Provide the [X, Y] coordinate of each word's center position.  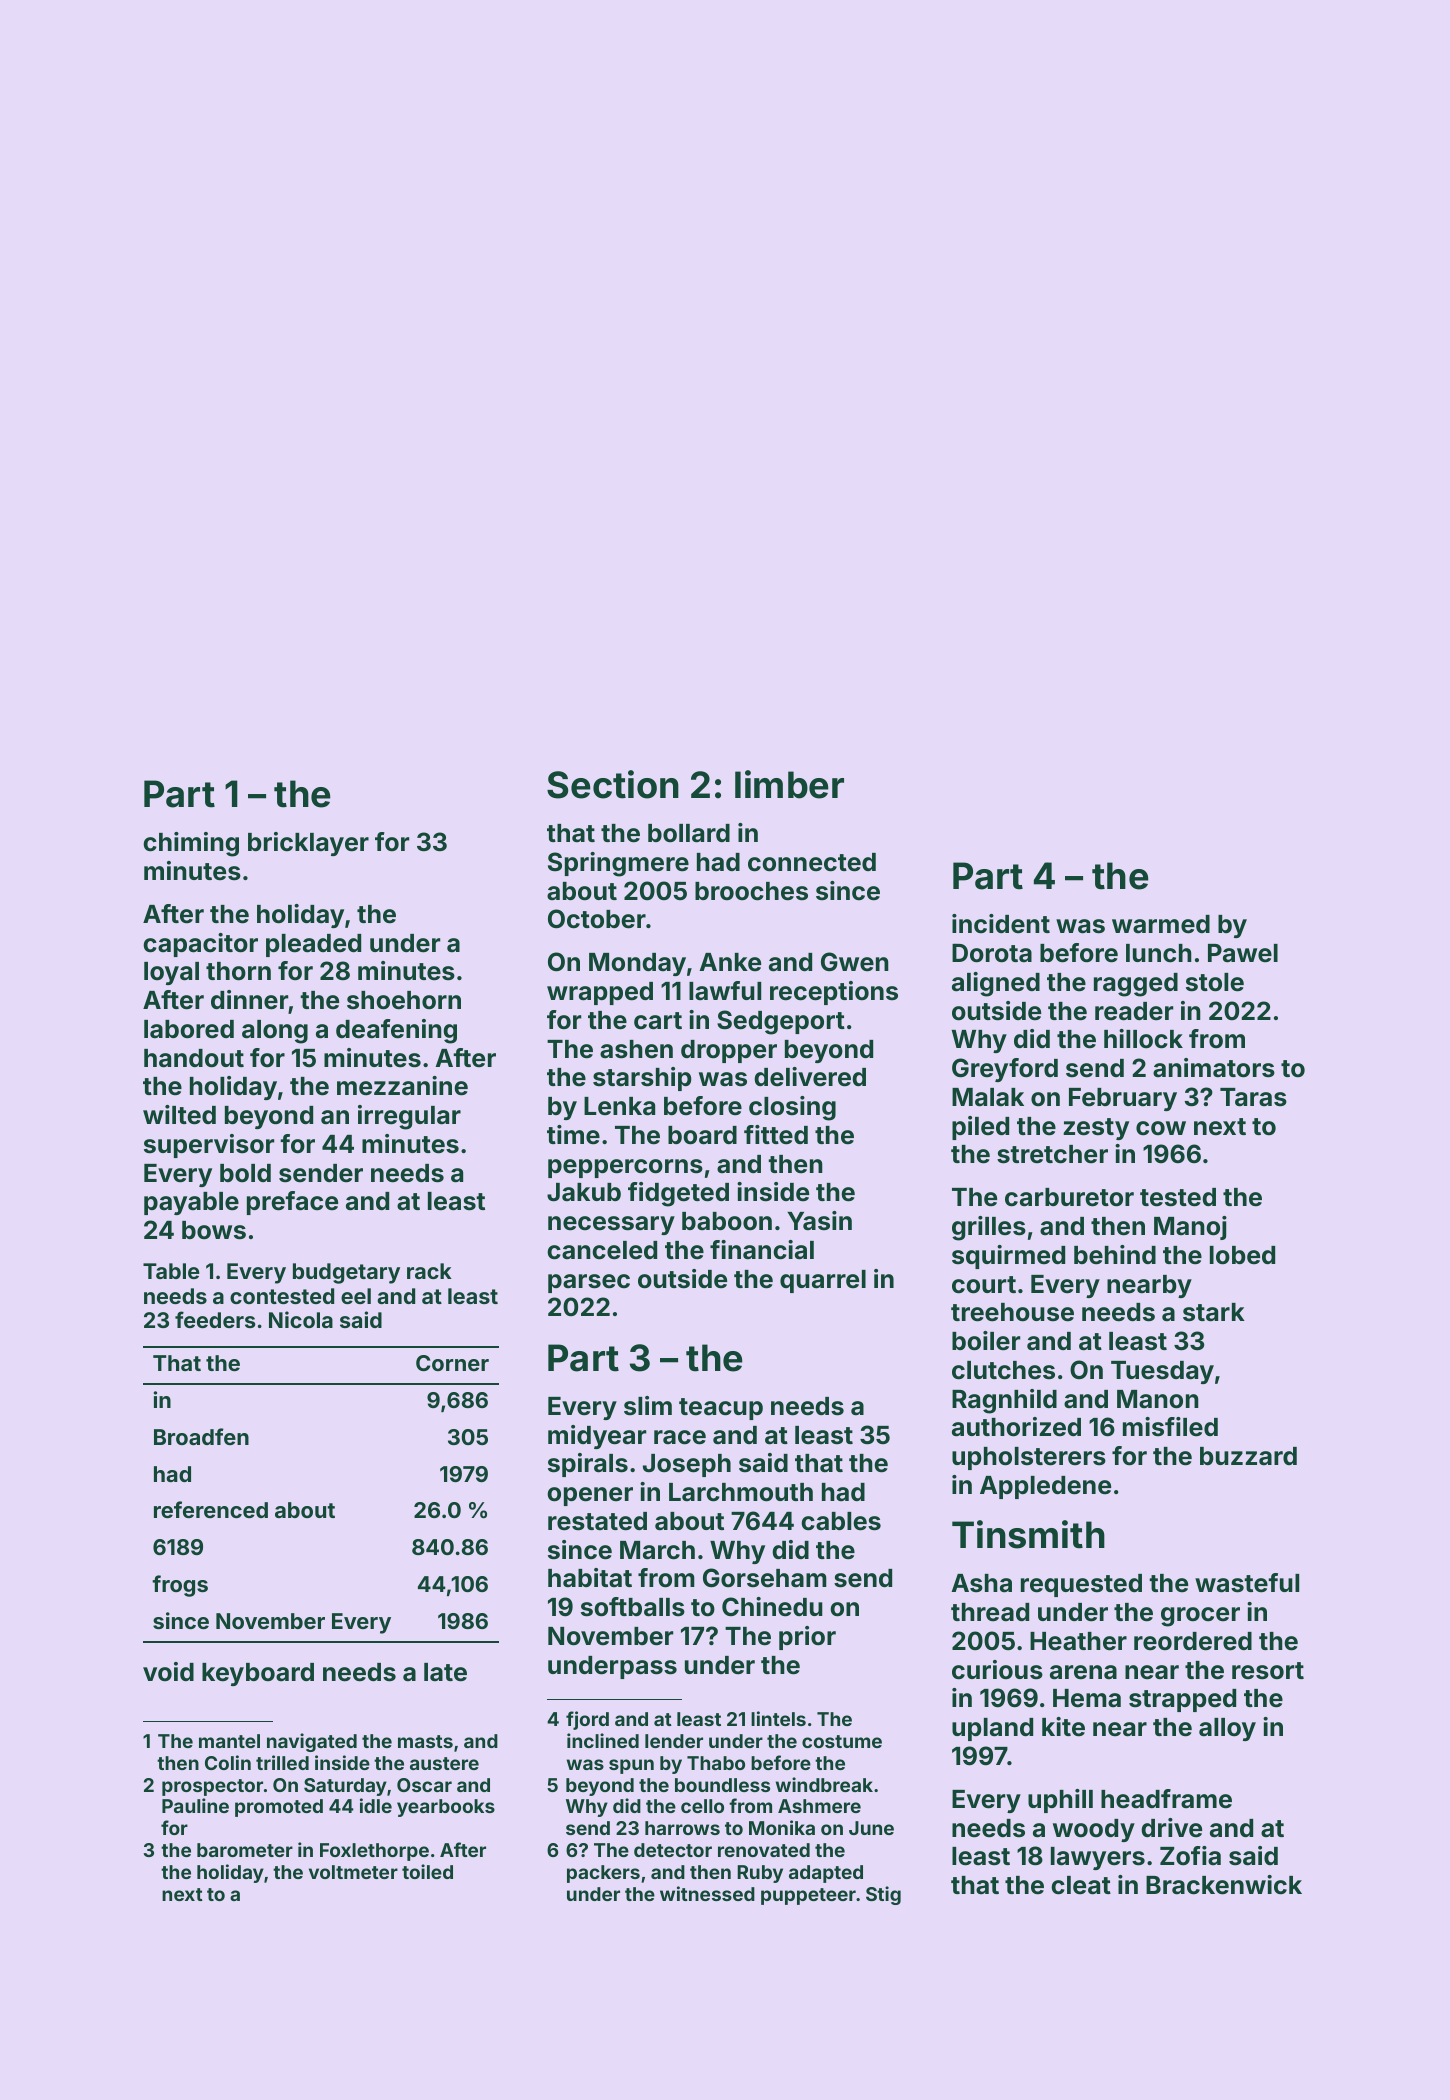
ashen [636, 1049]
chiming [191, 844]
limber [789, 784]
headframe [1166, 1799]
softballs [633, 1607]
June [871, 1828]
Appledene [1045, 1487]
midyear [597, 1437]
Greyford [1005, 1070]
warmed [1161, 924]
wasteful [1247, 1583]
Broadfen [201, 1436]
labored [189, 1029]
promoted [279, 1808]
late [445, 1672]
